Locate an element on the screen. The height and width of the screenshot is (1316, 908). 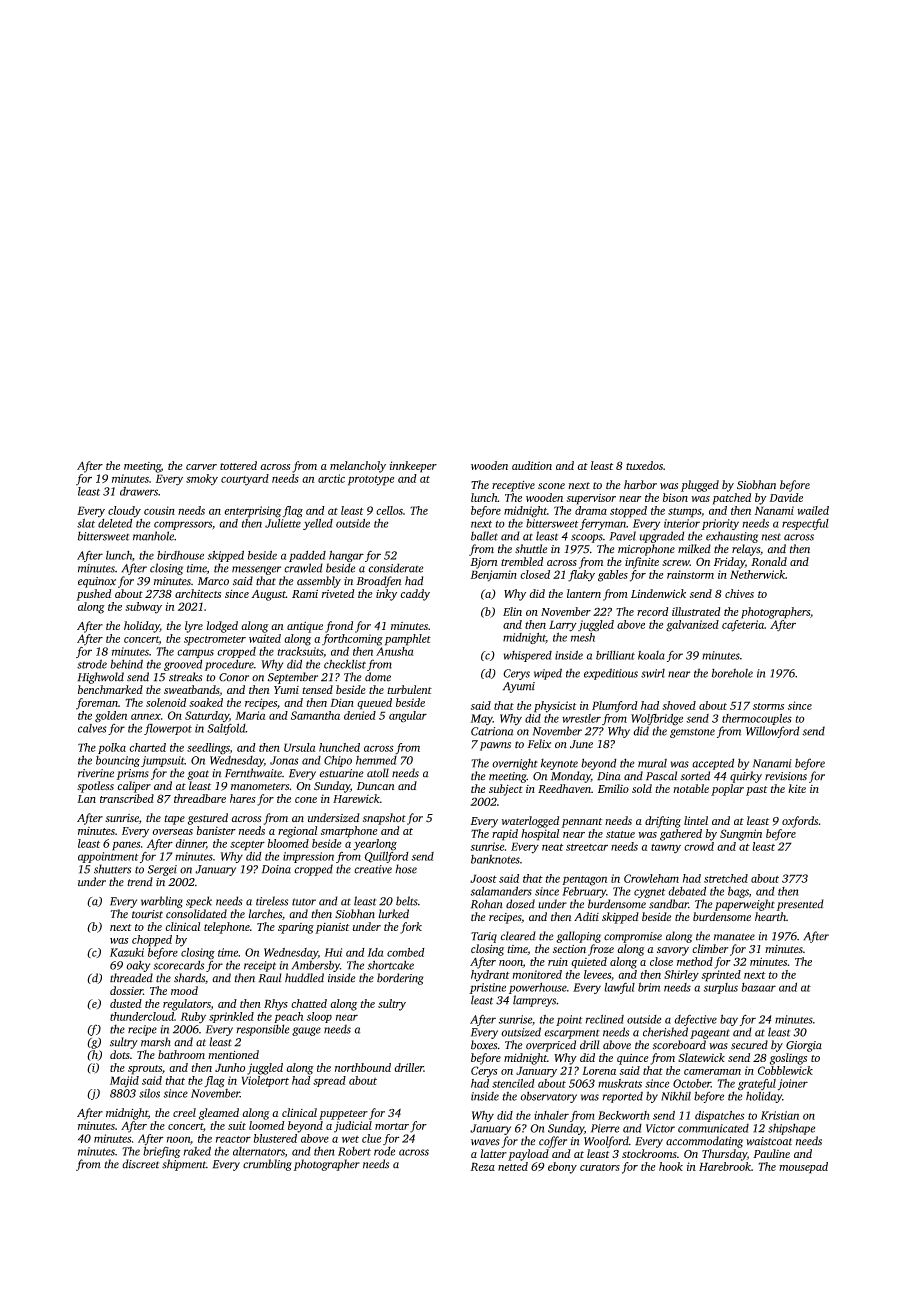
tuxedos is located at coordinates (644, 465).
